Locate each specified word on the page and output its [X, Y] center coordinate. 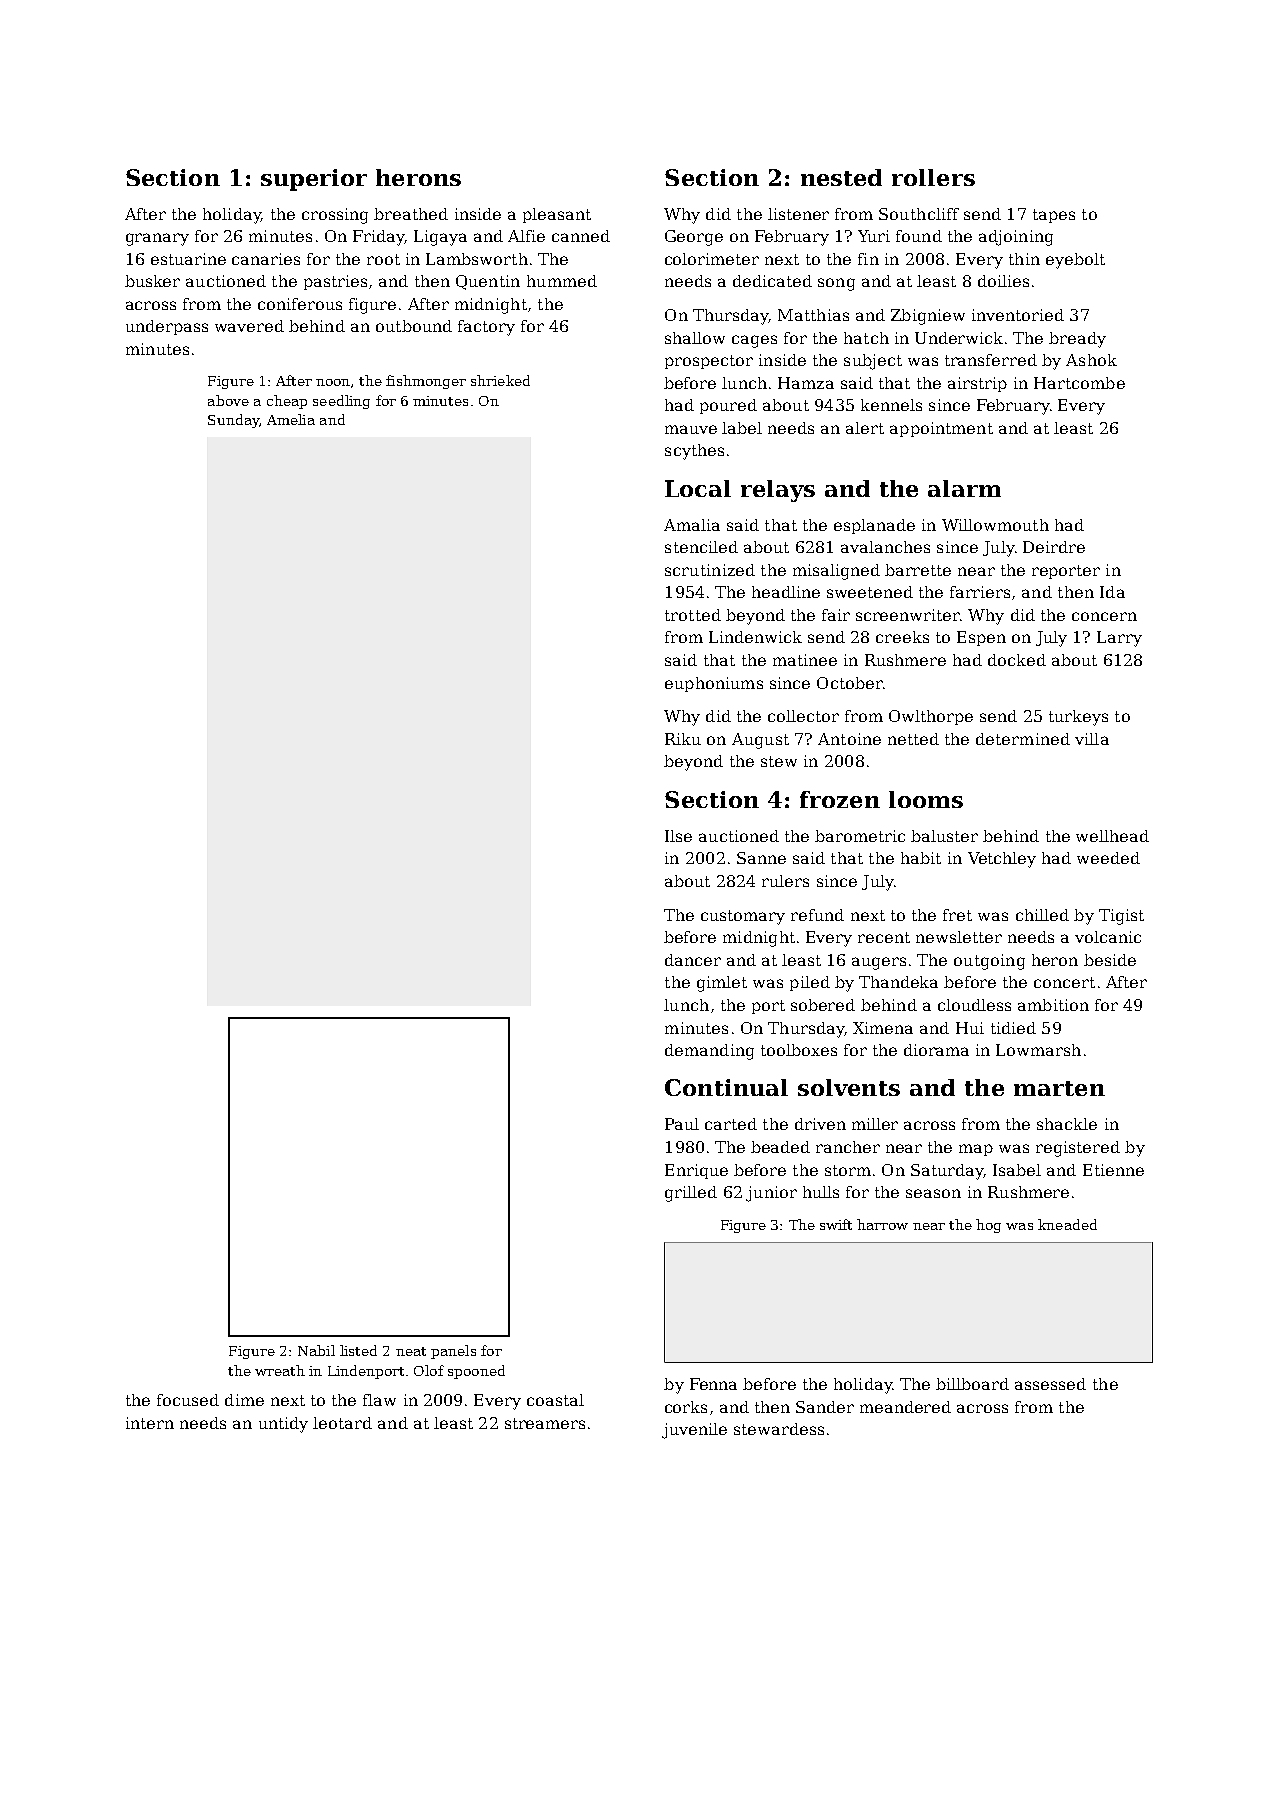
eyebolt [1075, 261]
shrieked [500, 380]
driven [820, 1124]
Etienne [1113, 1170]
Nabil [316, 1350]
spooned [476, 1372]
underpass [167, 327]
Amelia [291, 419]
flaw [379, 1400]
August [760, 741]
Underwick [959, 338]
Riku [683, 739]
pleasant [557, 215]
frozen [840, 799]
